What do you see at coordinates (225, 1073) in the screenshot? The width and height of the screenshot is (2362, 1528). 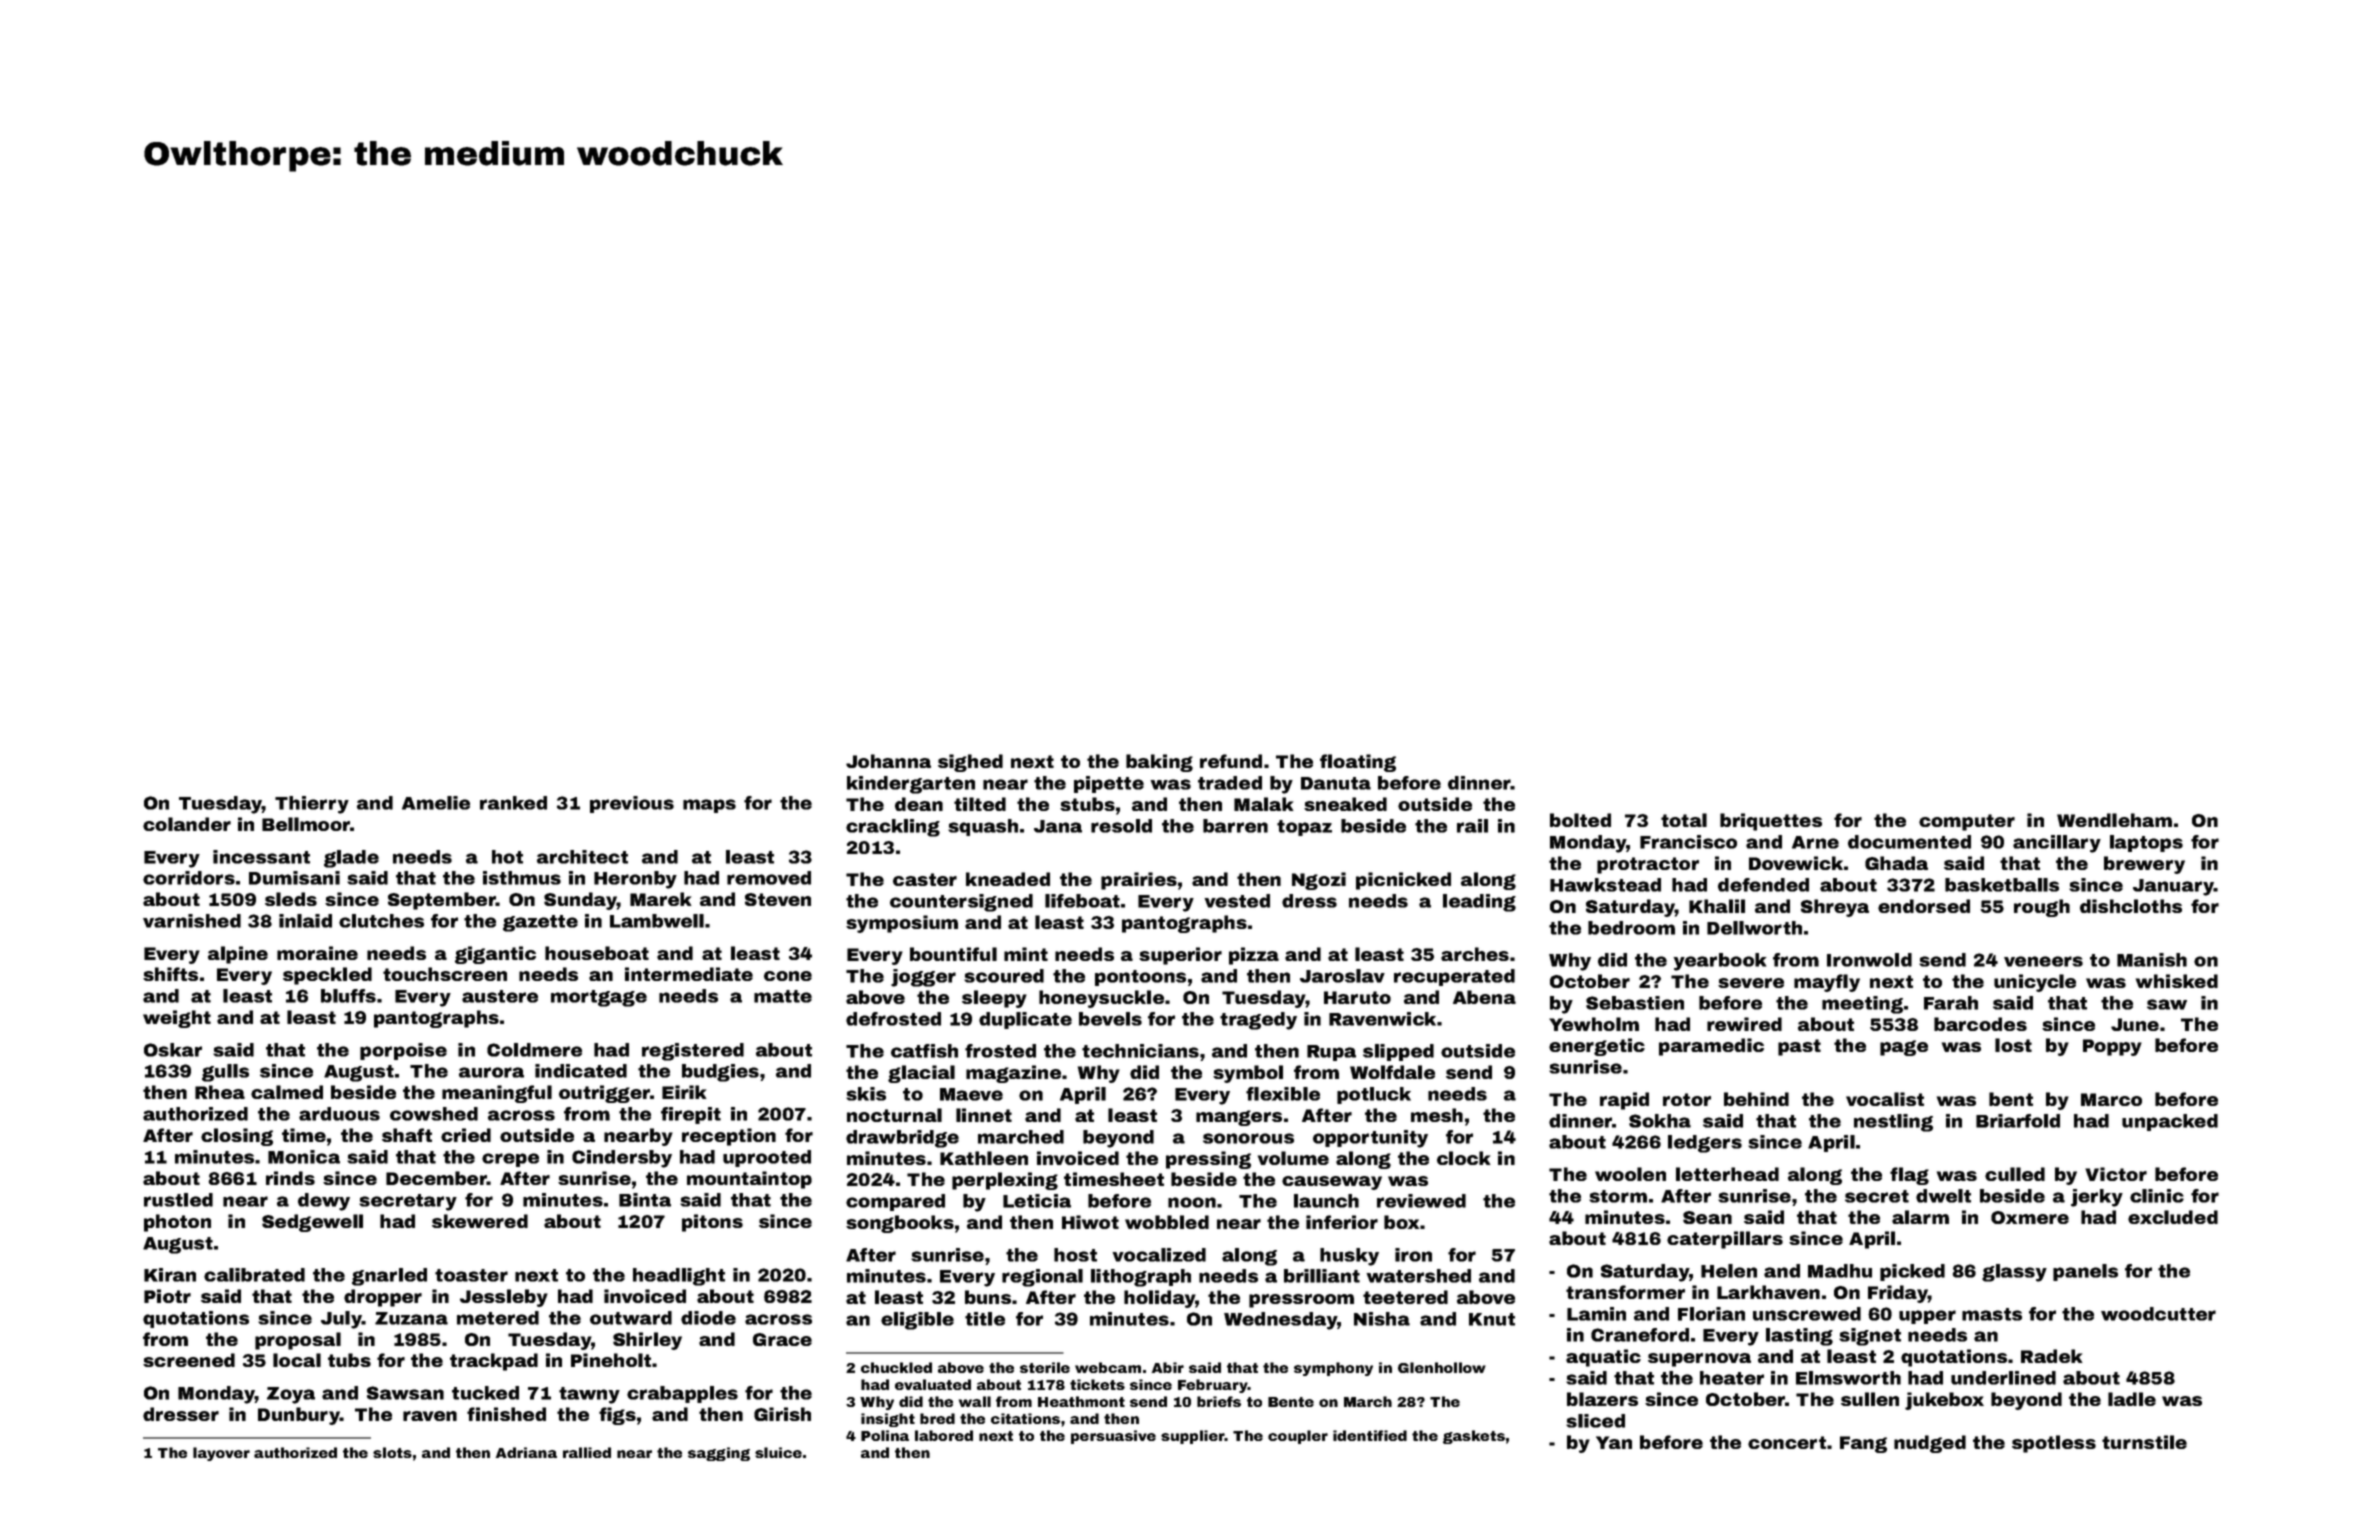 I see `gulls` at bounding box center [225, 1073].
